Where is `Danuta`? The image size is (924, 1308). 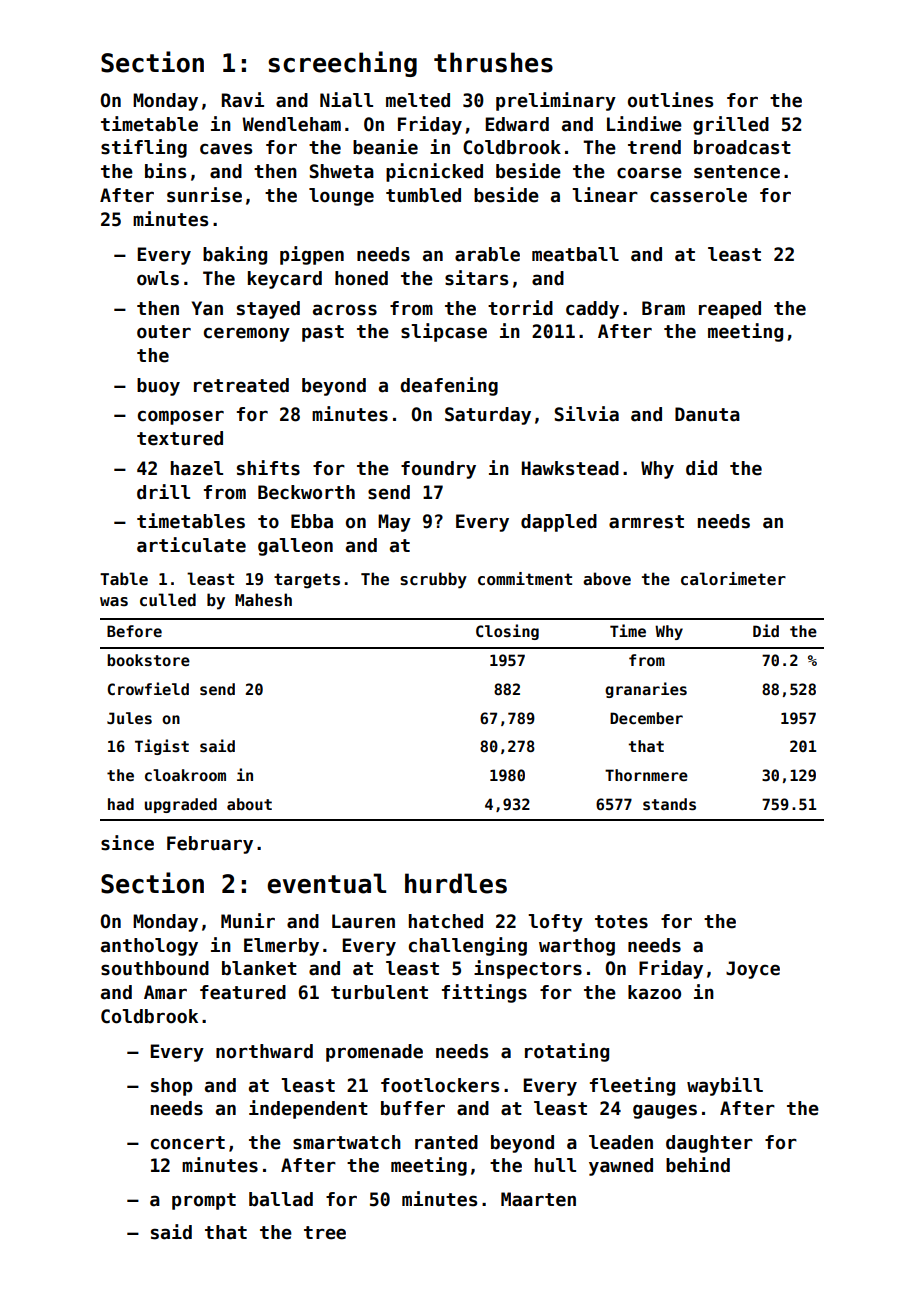 Danuta is located at coordinates (707, 414).
